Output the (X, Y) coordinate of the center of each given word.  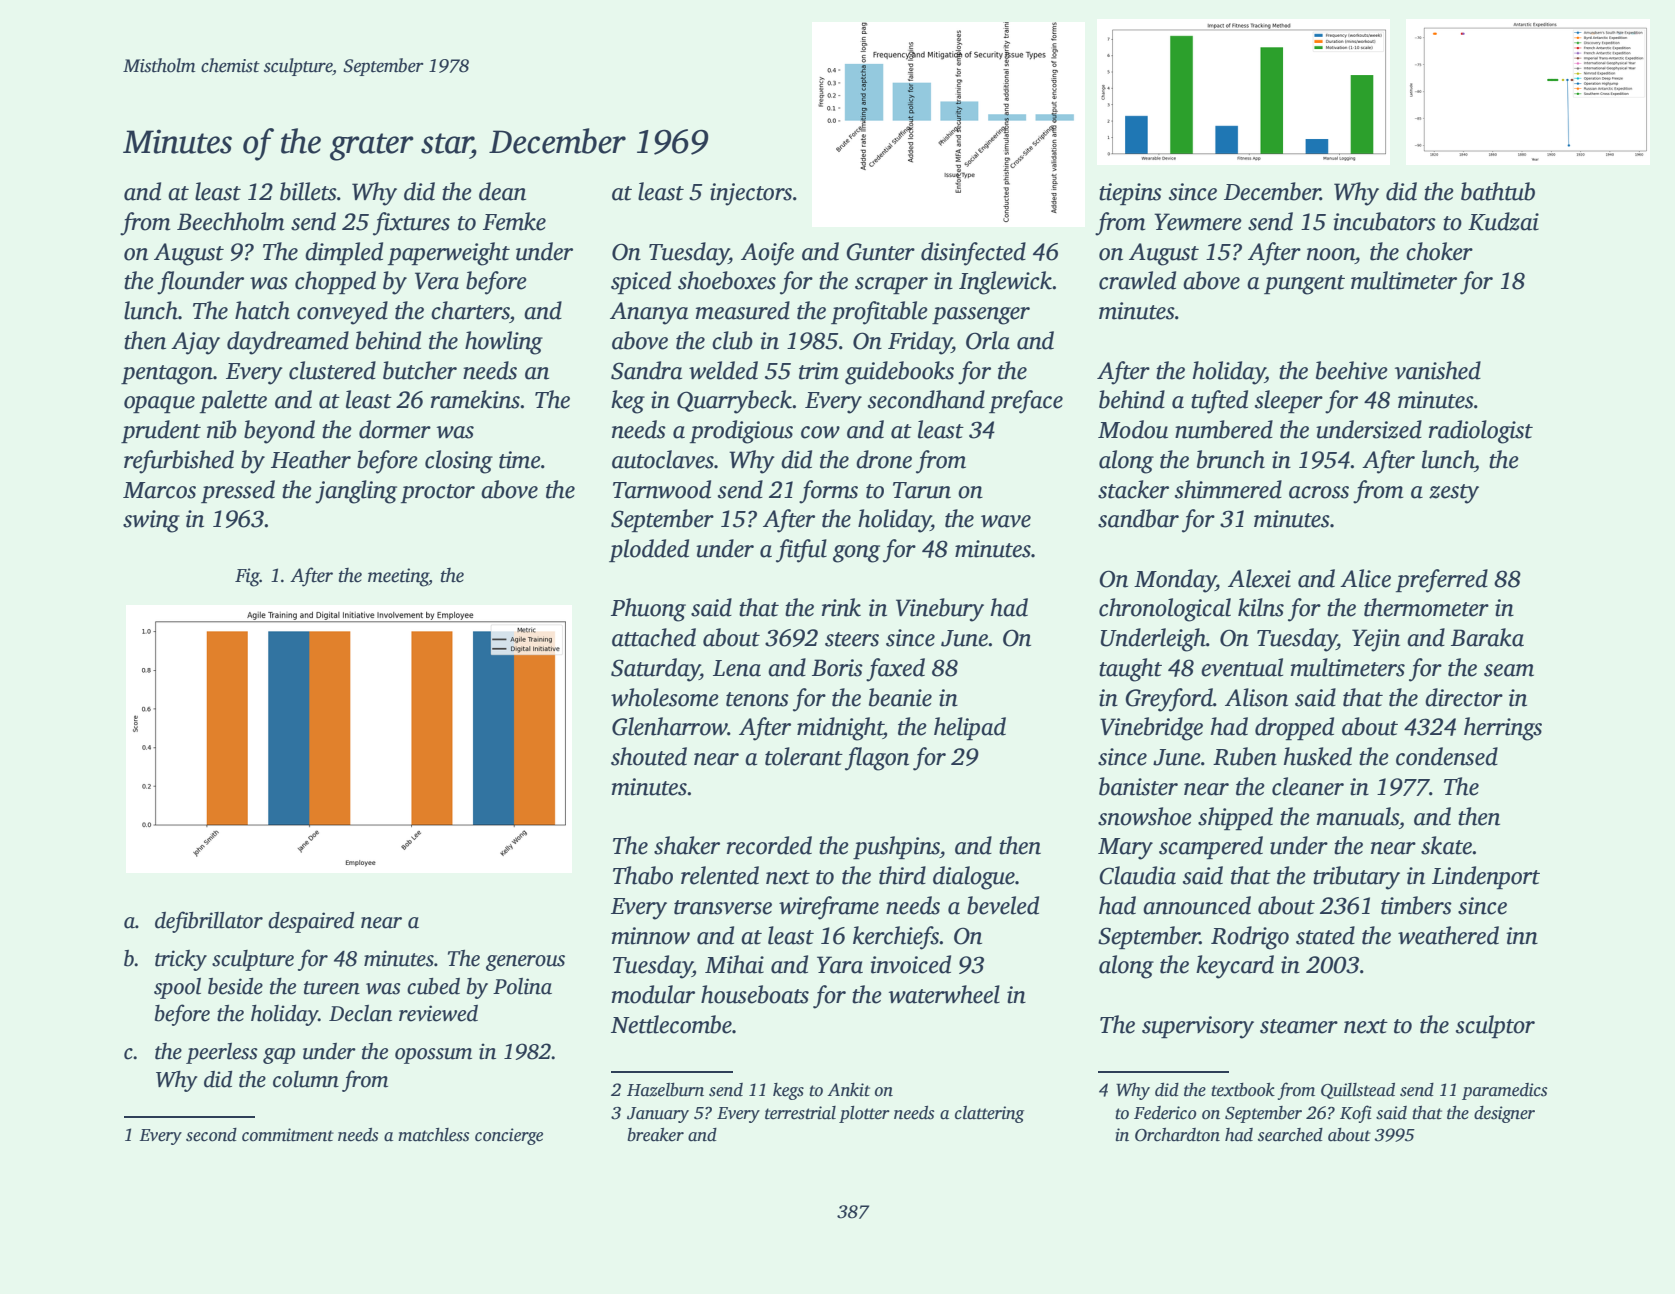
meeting (398, 577)
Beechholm (230, 221)
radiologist (1481, 432)
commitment (288, 1135)
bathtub (1498, 191)
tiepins (1130, 194)
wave (1006, 521)
